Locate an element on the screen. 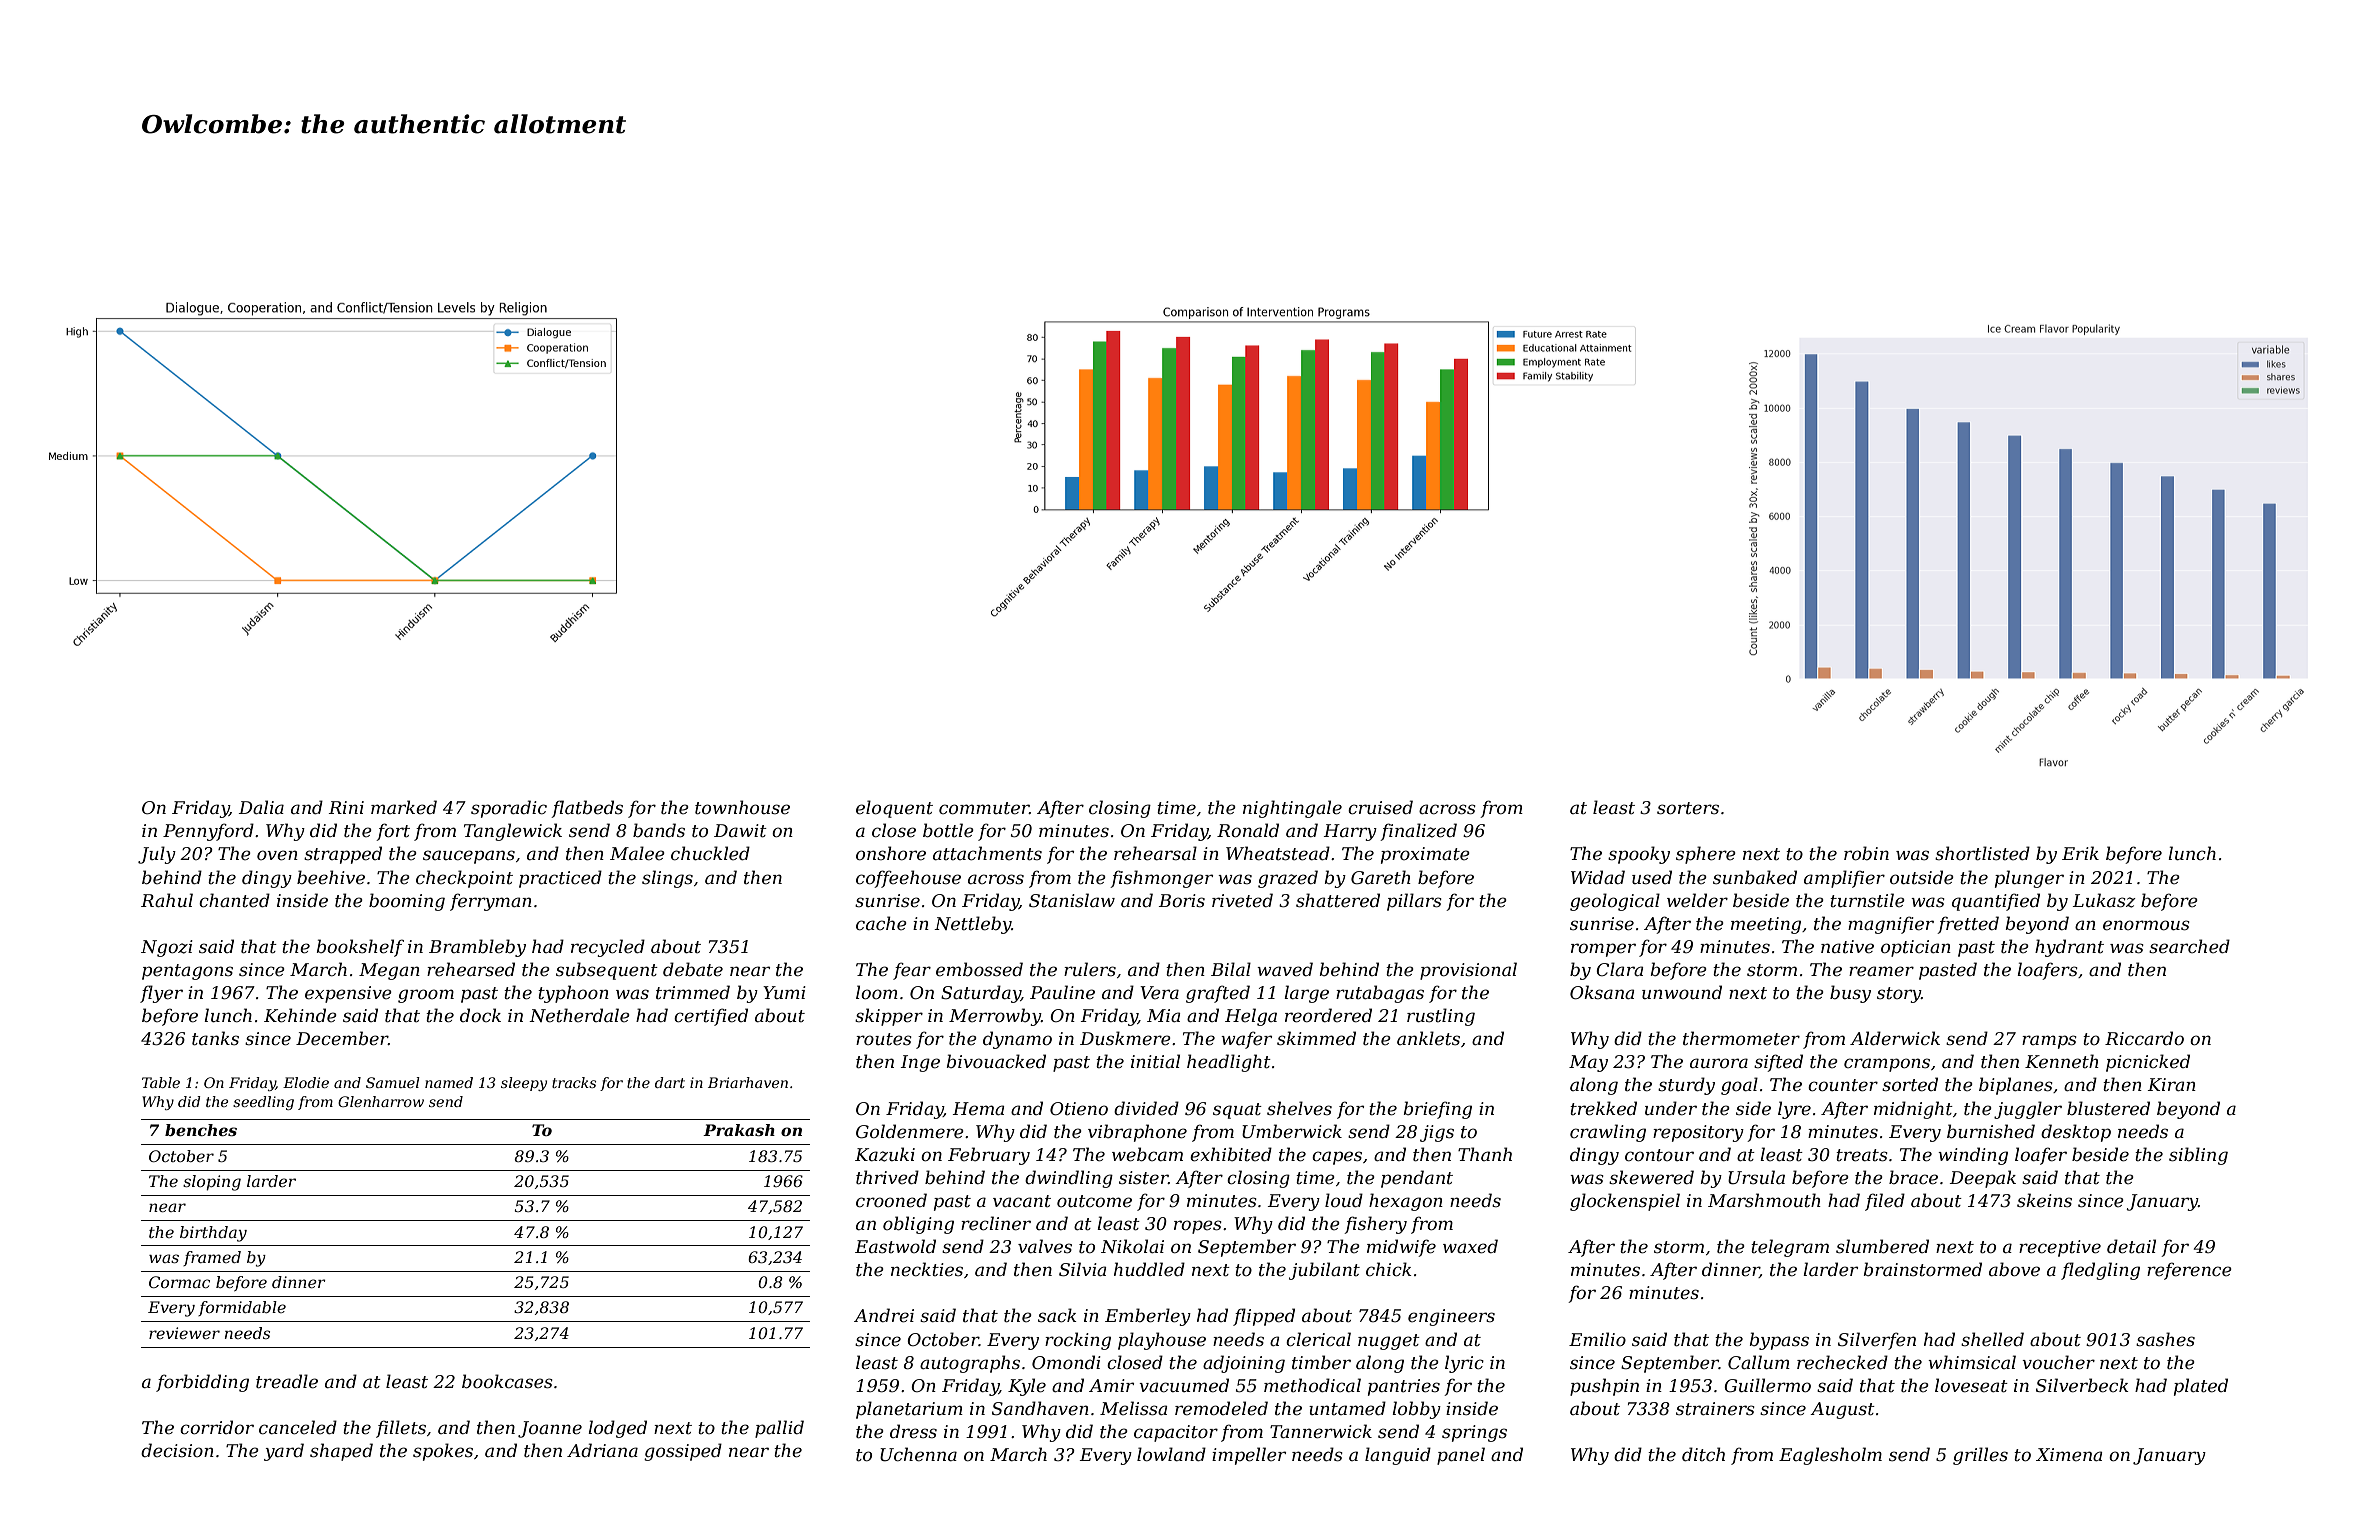 Image resolution: width=2380 pixels, height=1540 pixels. outcome is located at coordinates (1094, 1201).
